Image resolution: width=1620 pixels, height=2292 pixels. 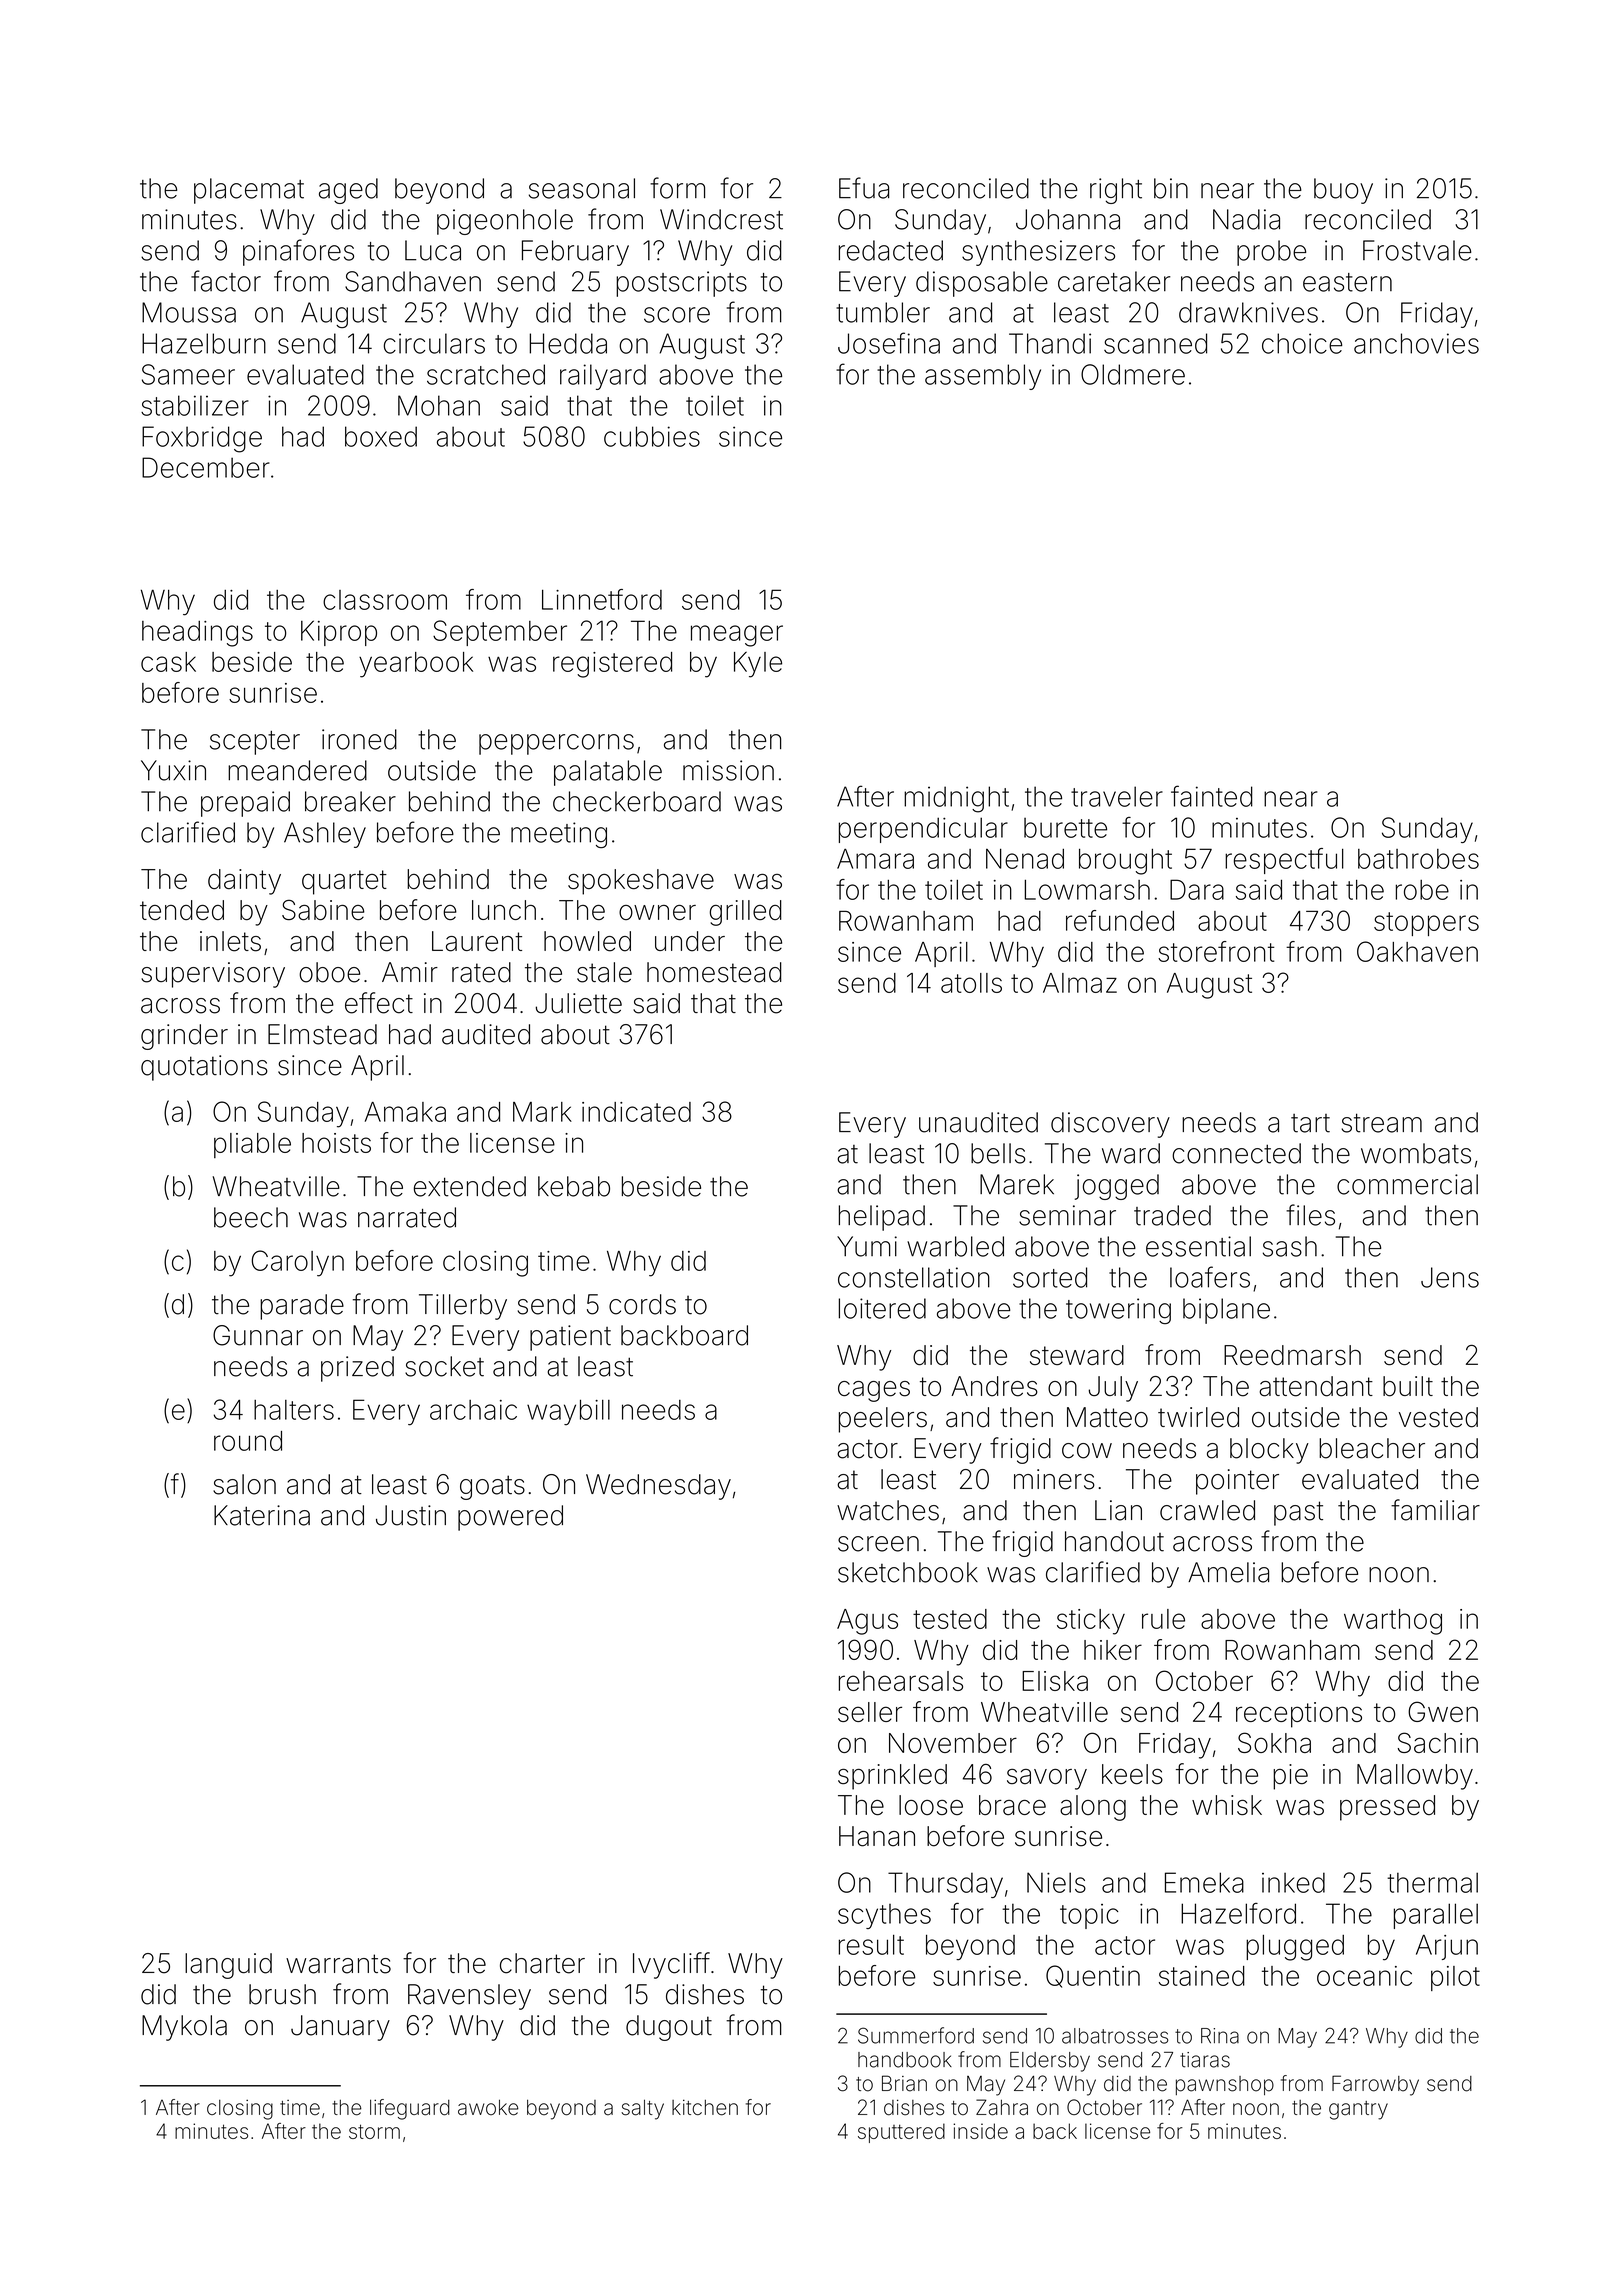 I want to click on Kyle, so click(x=758, y=665).
